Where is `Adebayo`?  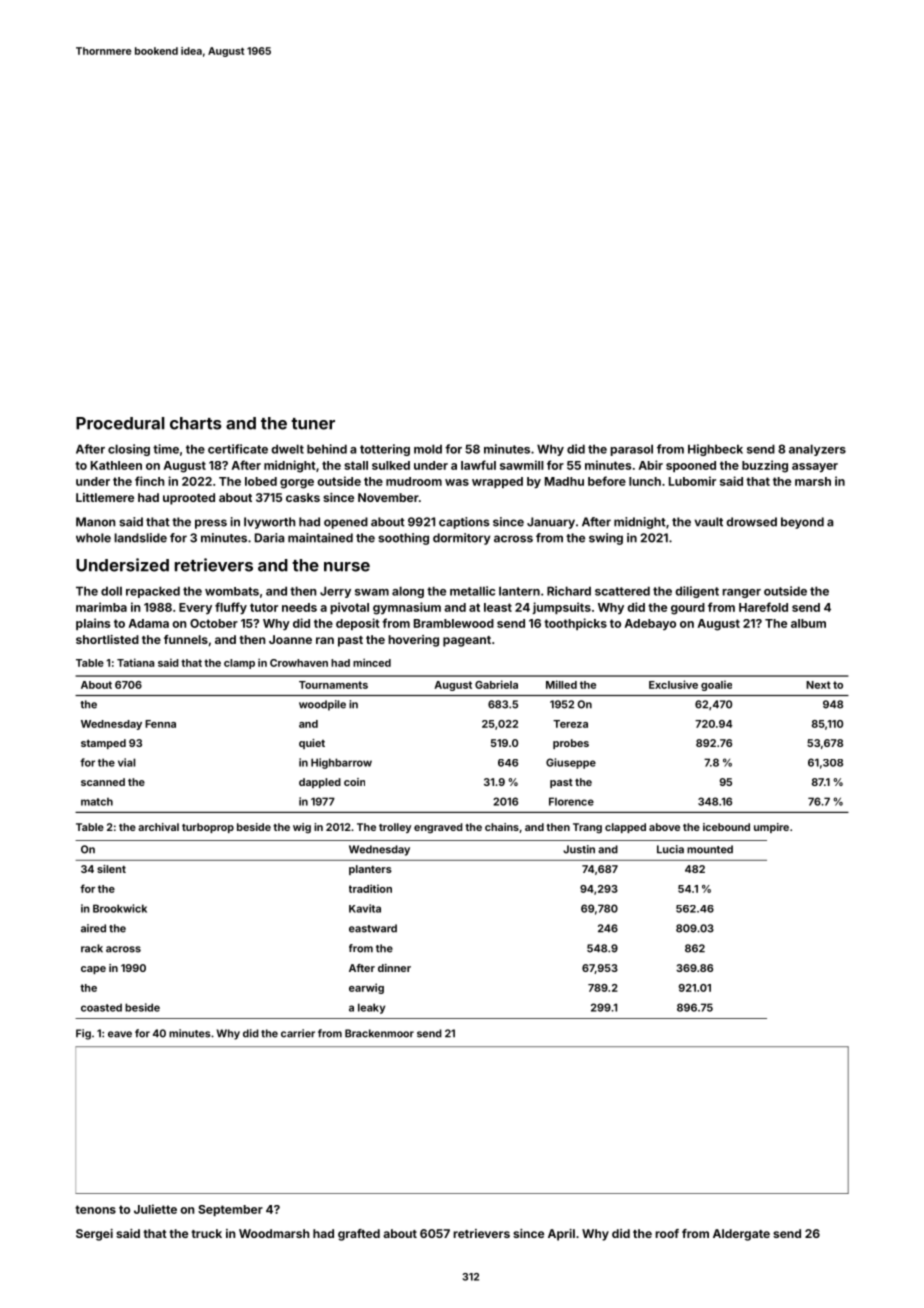
Adebayo is located at coordinates (650, 624).
